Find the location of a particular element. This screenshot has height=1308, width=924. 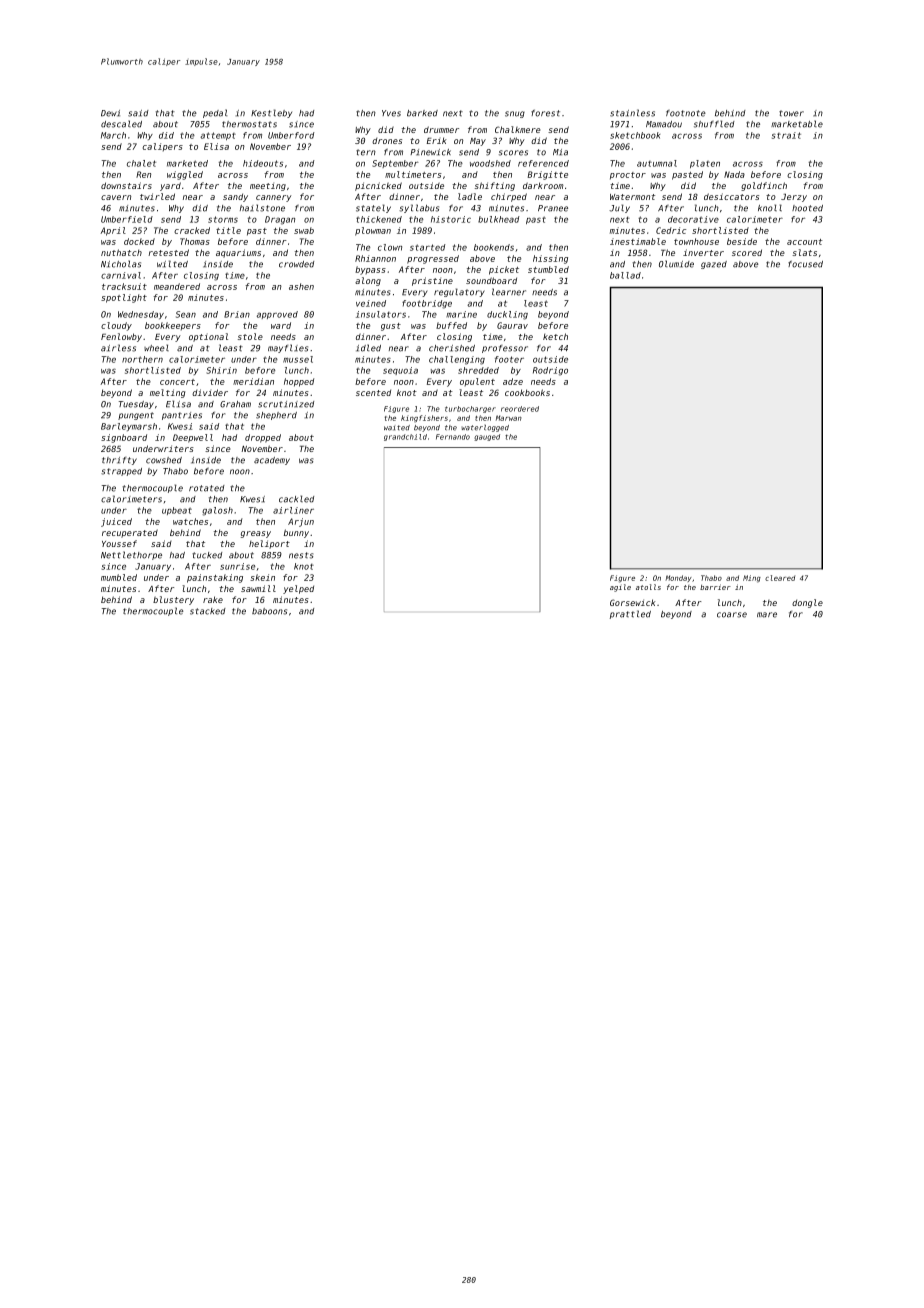

cherished is located at coordinates (452, 348).
